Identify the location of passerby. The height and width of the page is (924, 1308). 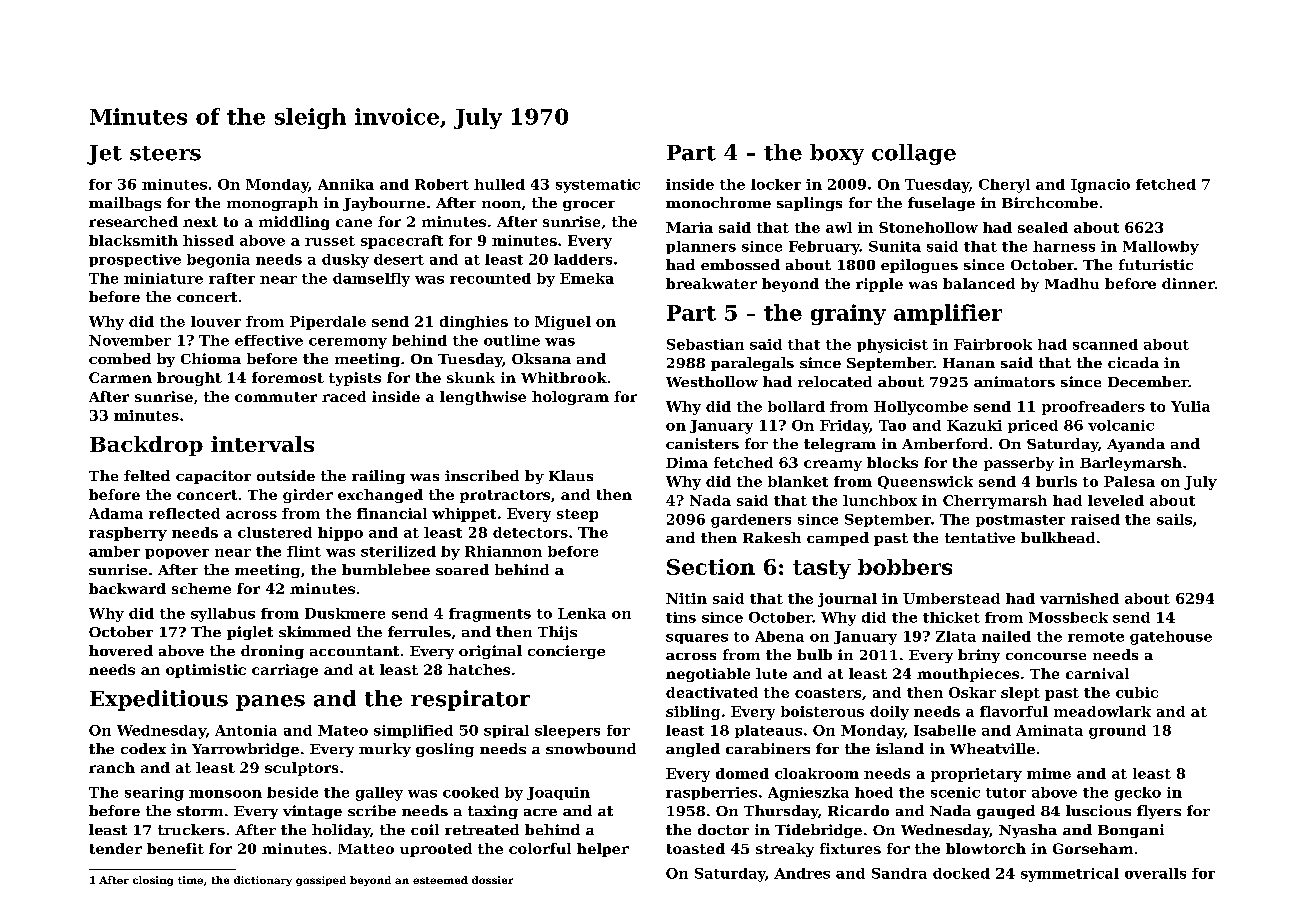
(1019, 464).
